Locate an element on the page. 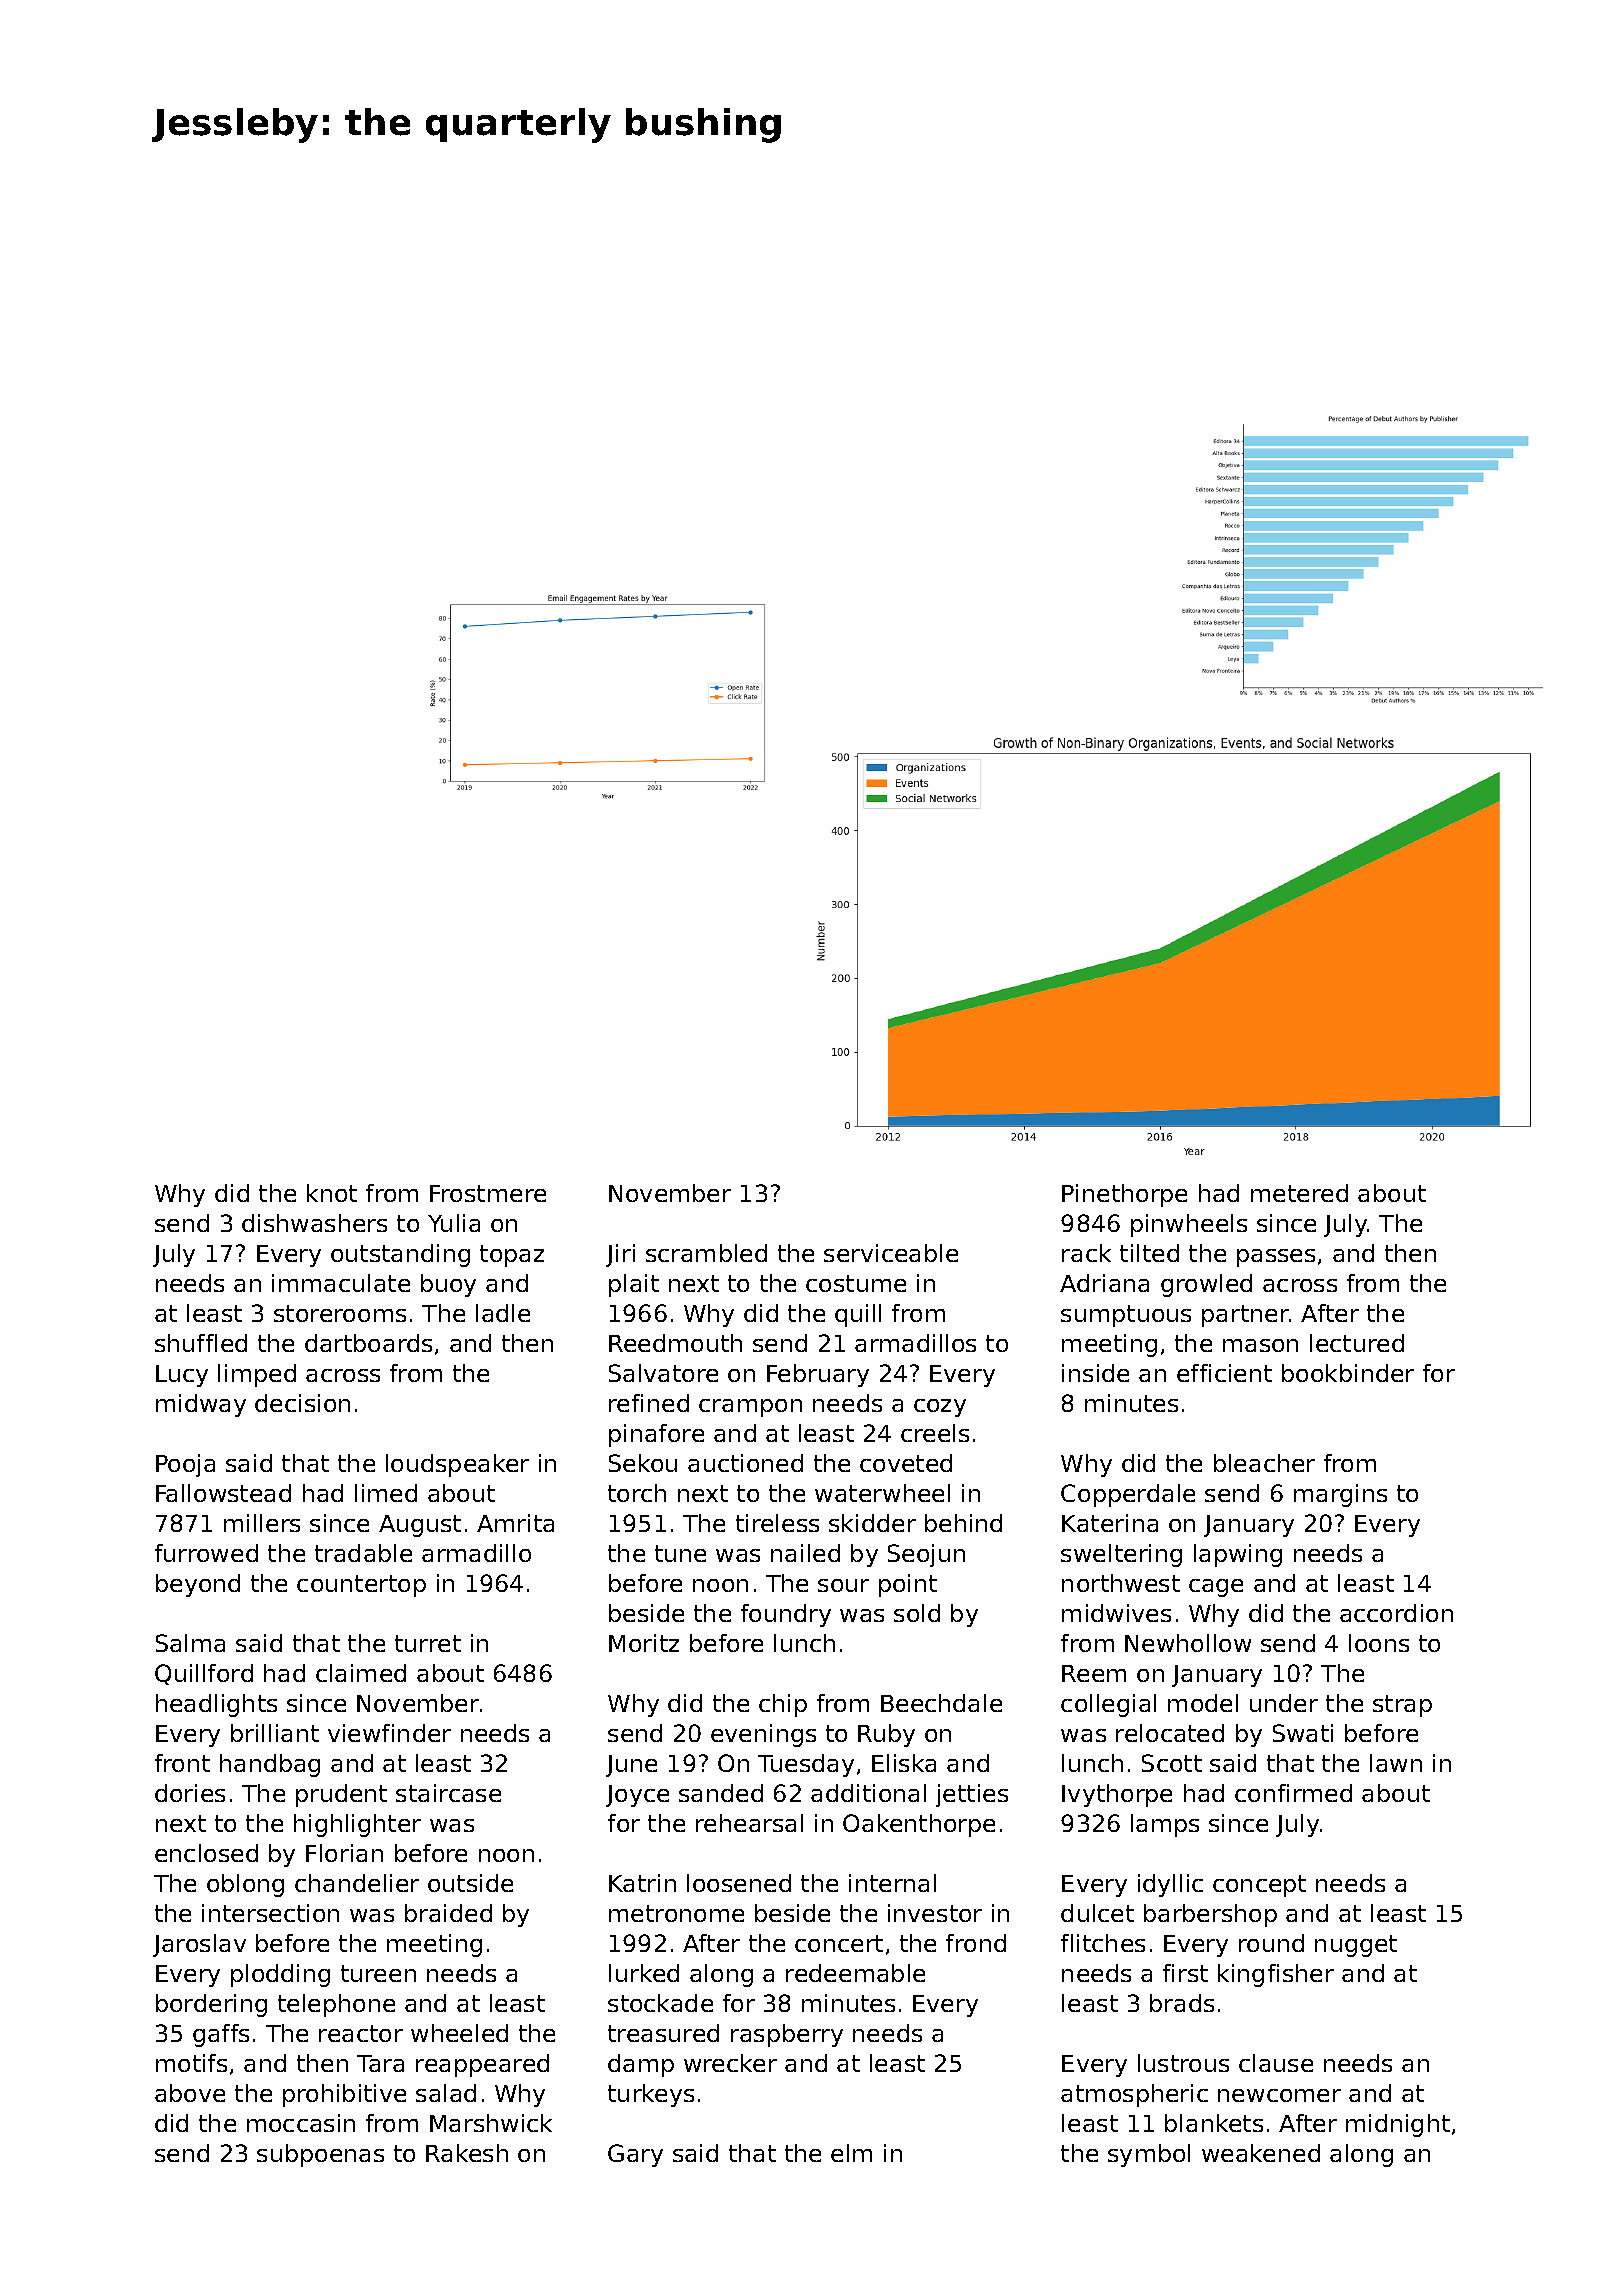 This document has width=1620, height=2292. millers is located at coordinates (262, 1523).
